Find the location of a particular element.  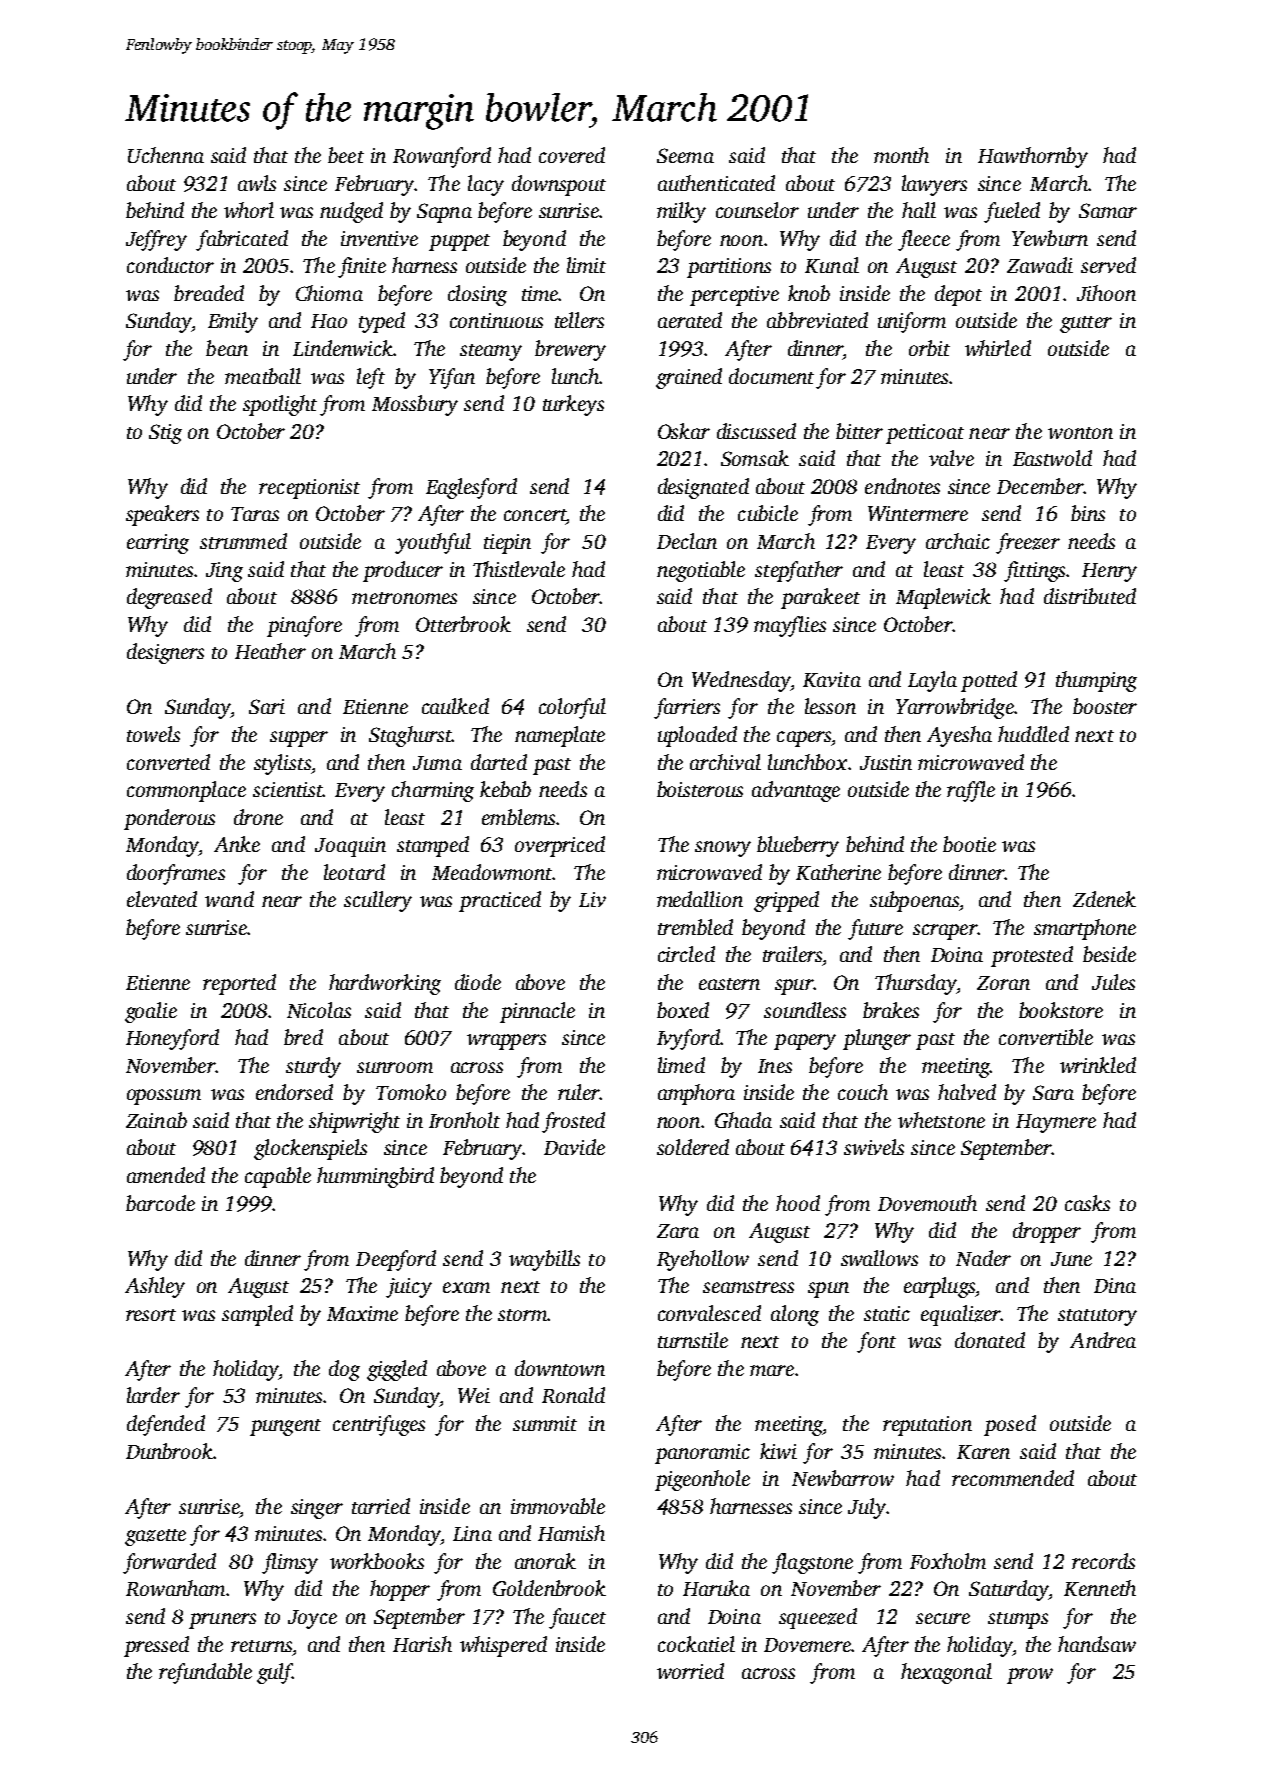

pinnacle is located at coordinates (537, 1012).
